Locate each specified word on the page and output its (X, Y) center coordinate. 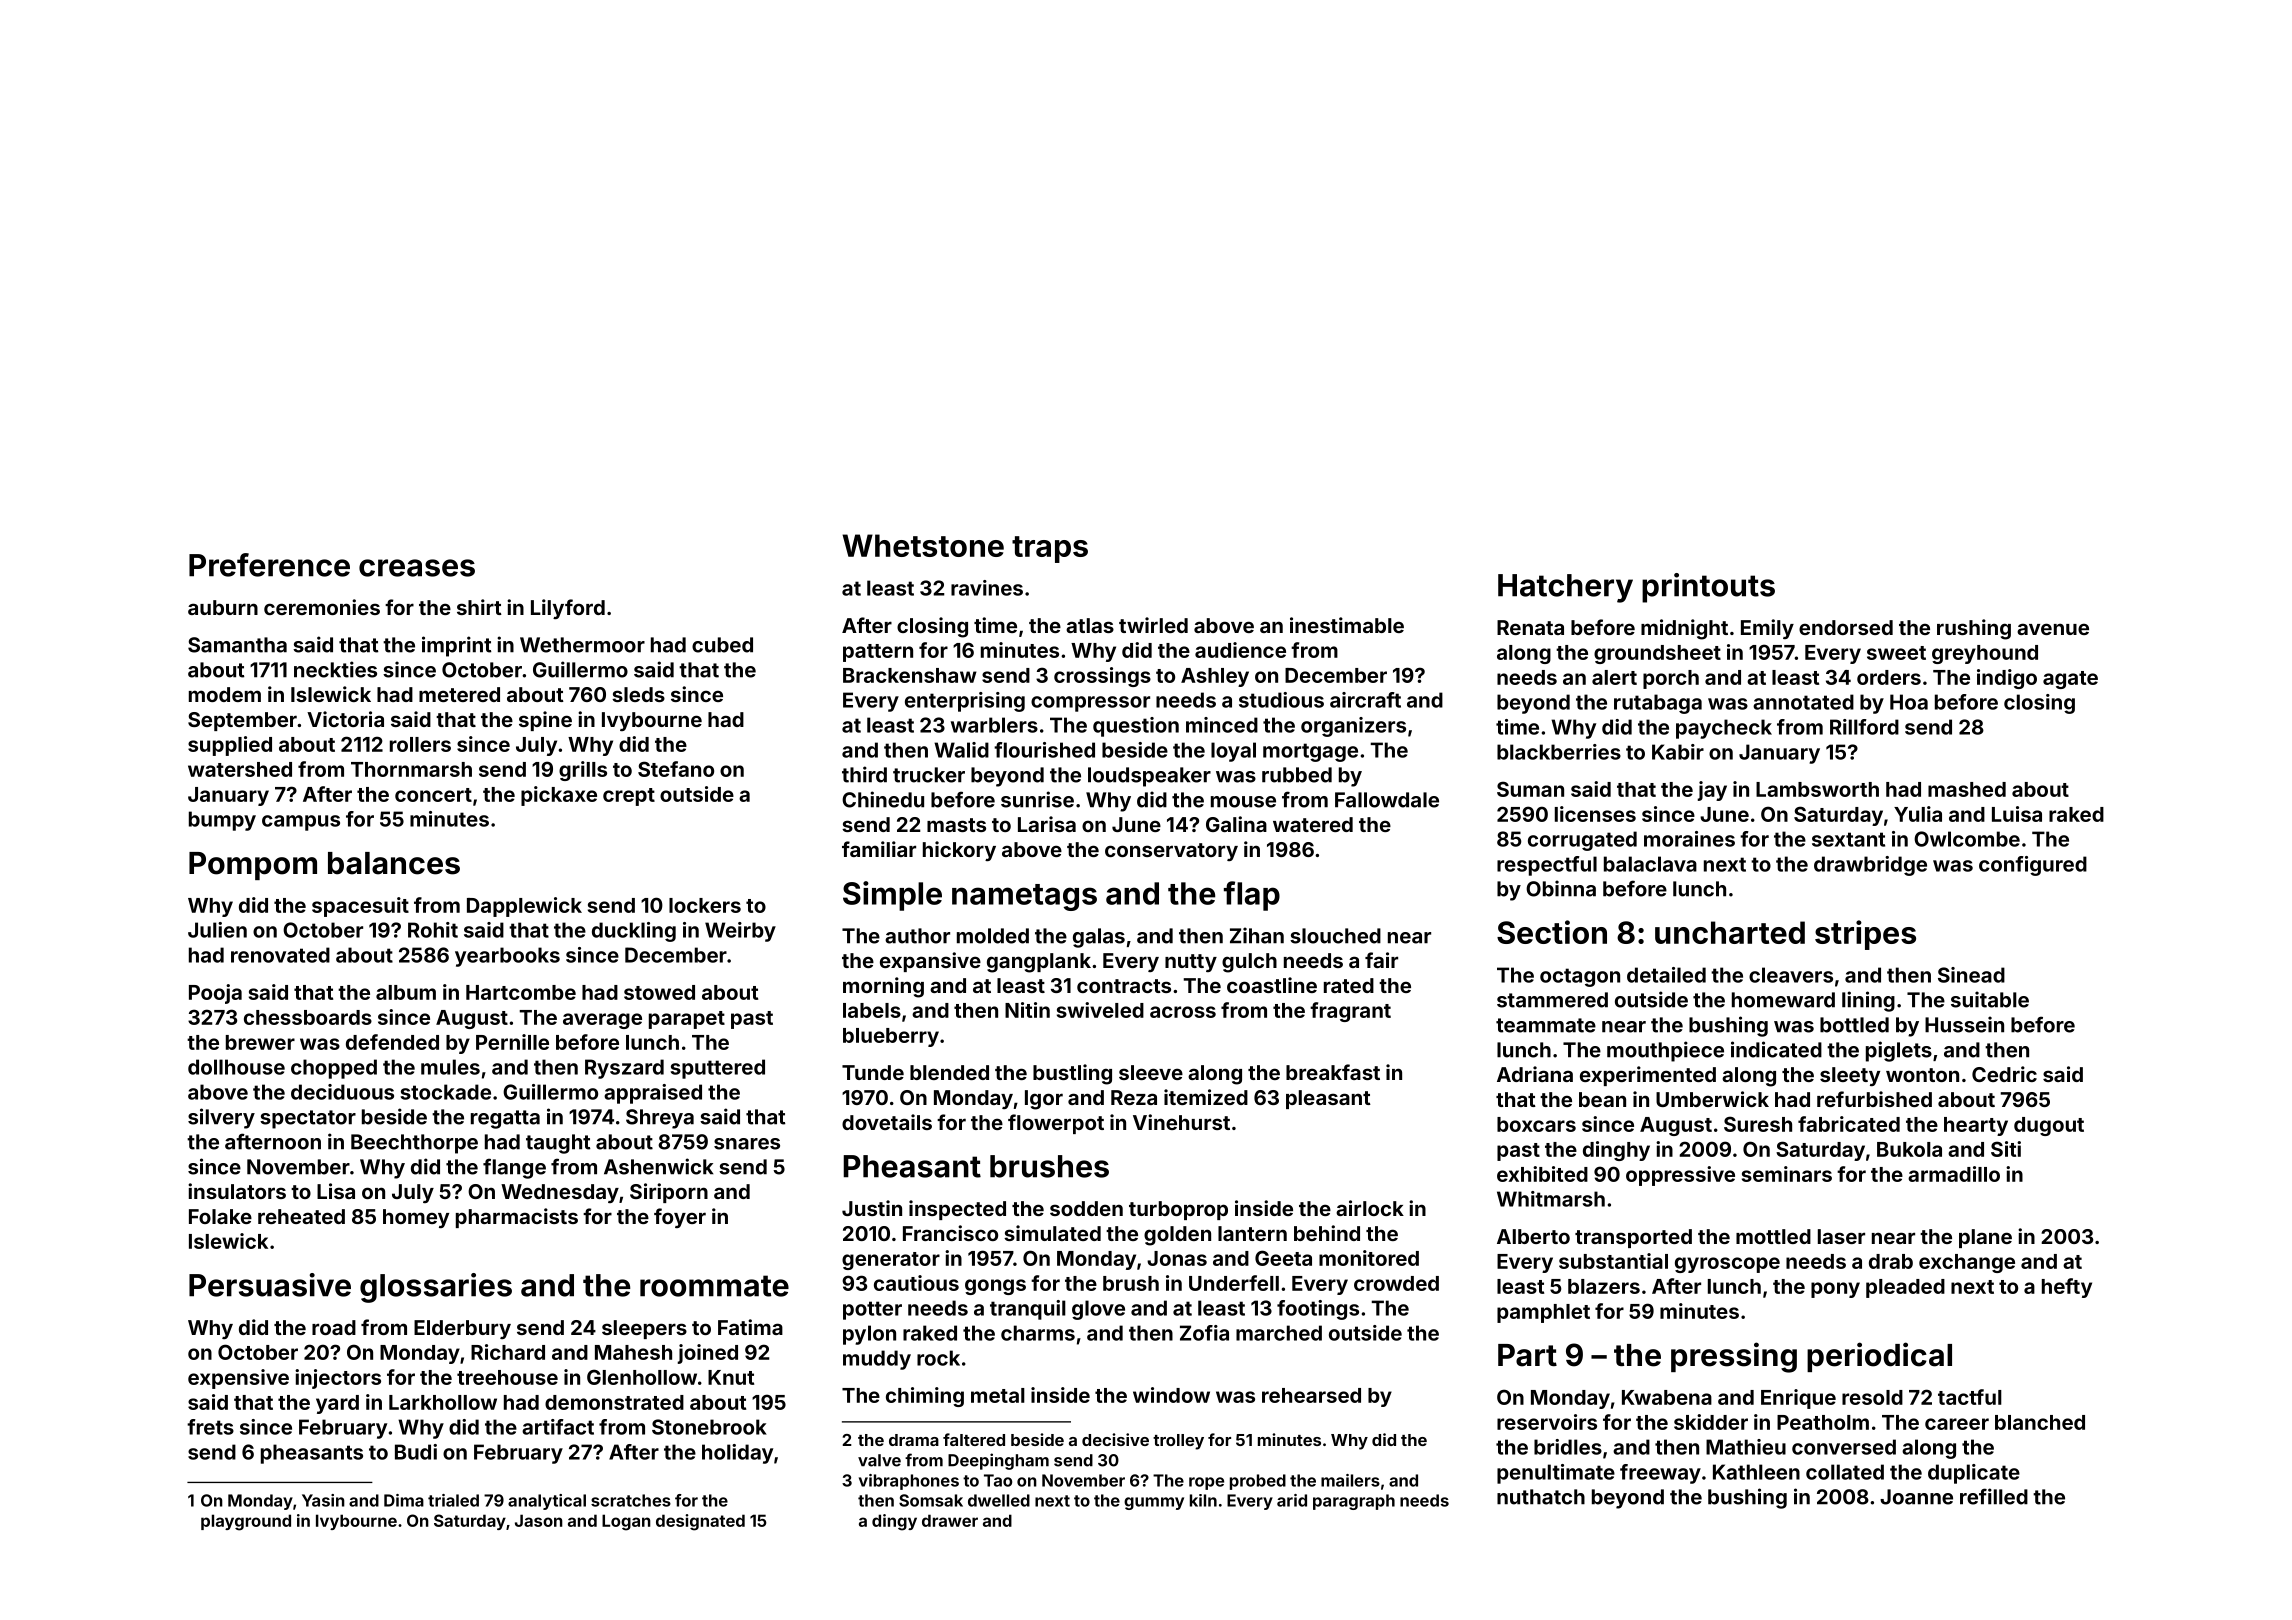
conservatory (1171, 852)
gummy (1154, 1503)
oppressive (1680, 1176)
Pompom (253, 866)
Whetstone (923, 545)
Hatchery (1565, 588)
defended (392, 1042)
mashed (1967, 789)
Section (1552, 932)
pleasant (1328, 1099)
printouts (1708, 588)
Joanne (1916, 1497)
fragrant (1350, 1012)
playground (246, 1522)
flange (514, 1168)
